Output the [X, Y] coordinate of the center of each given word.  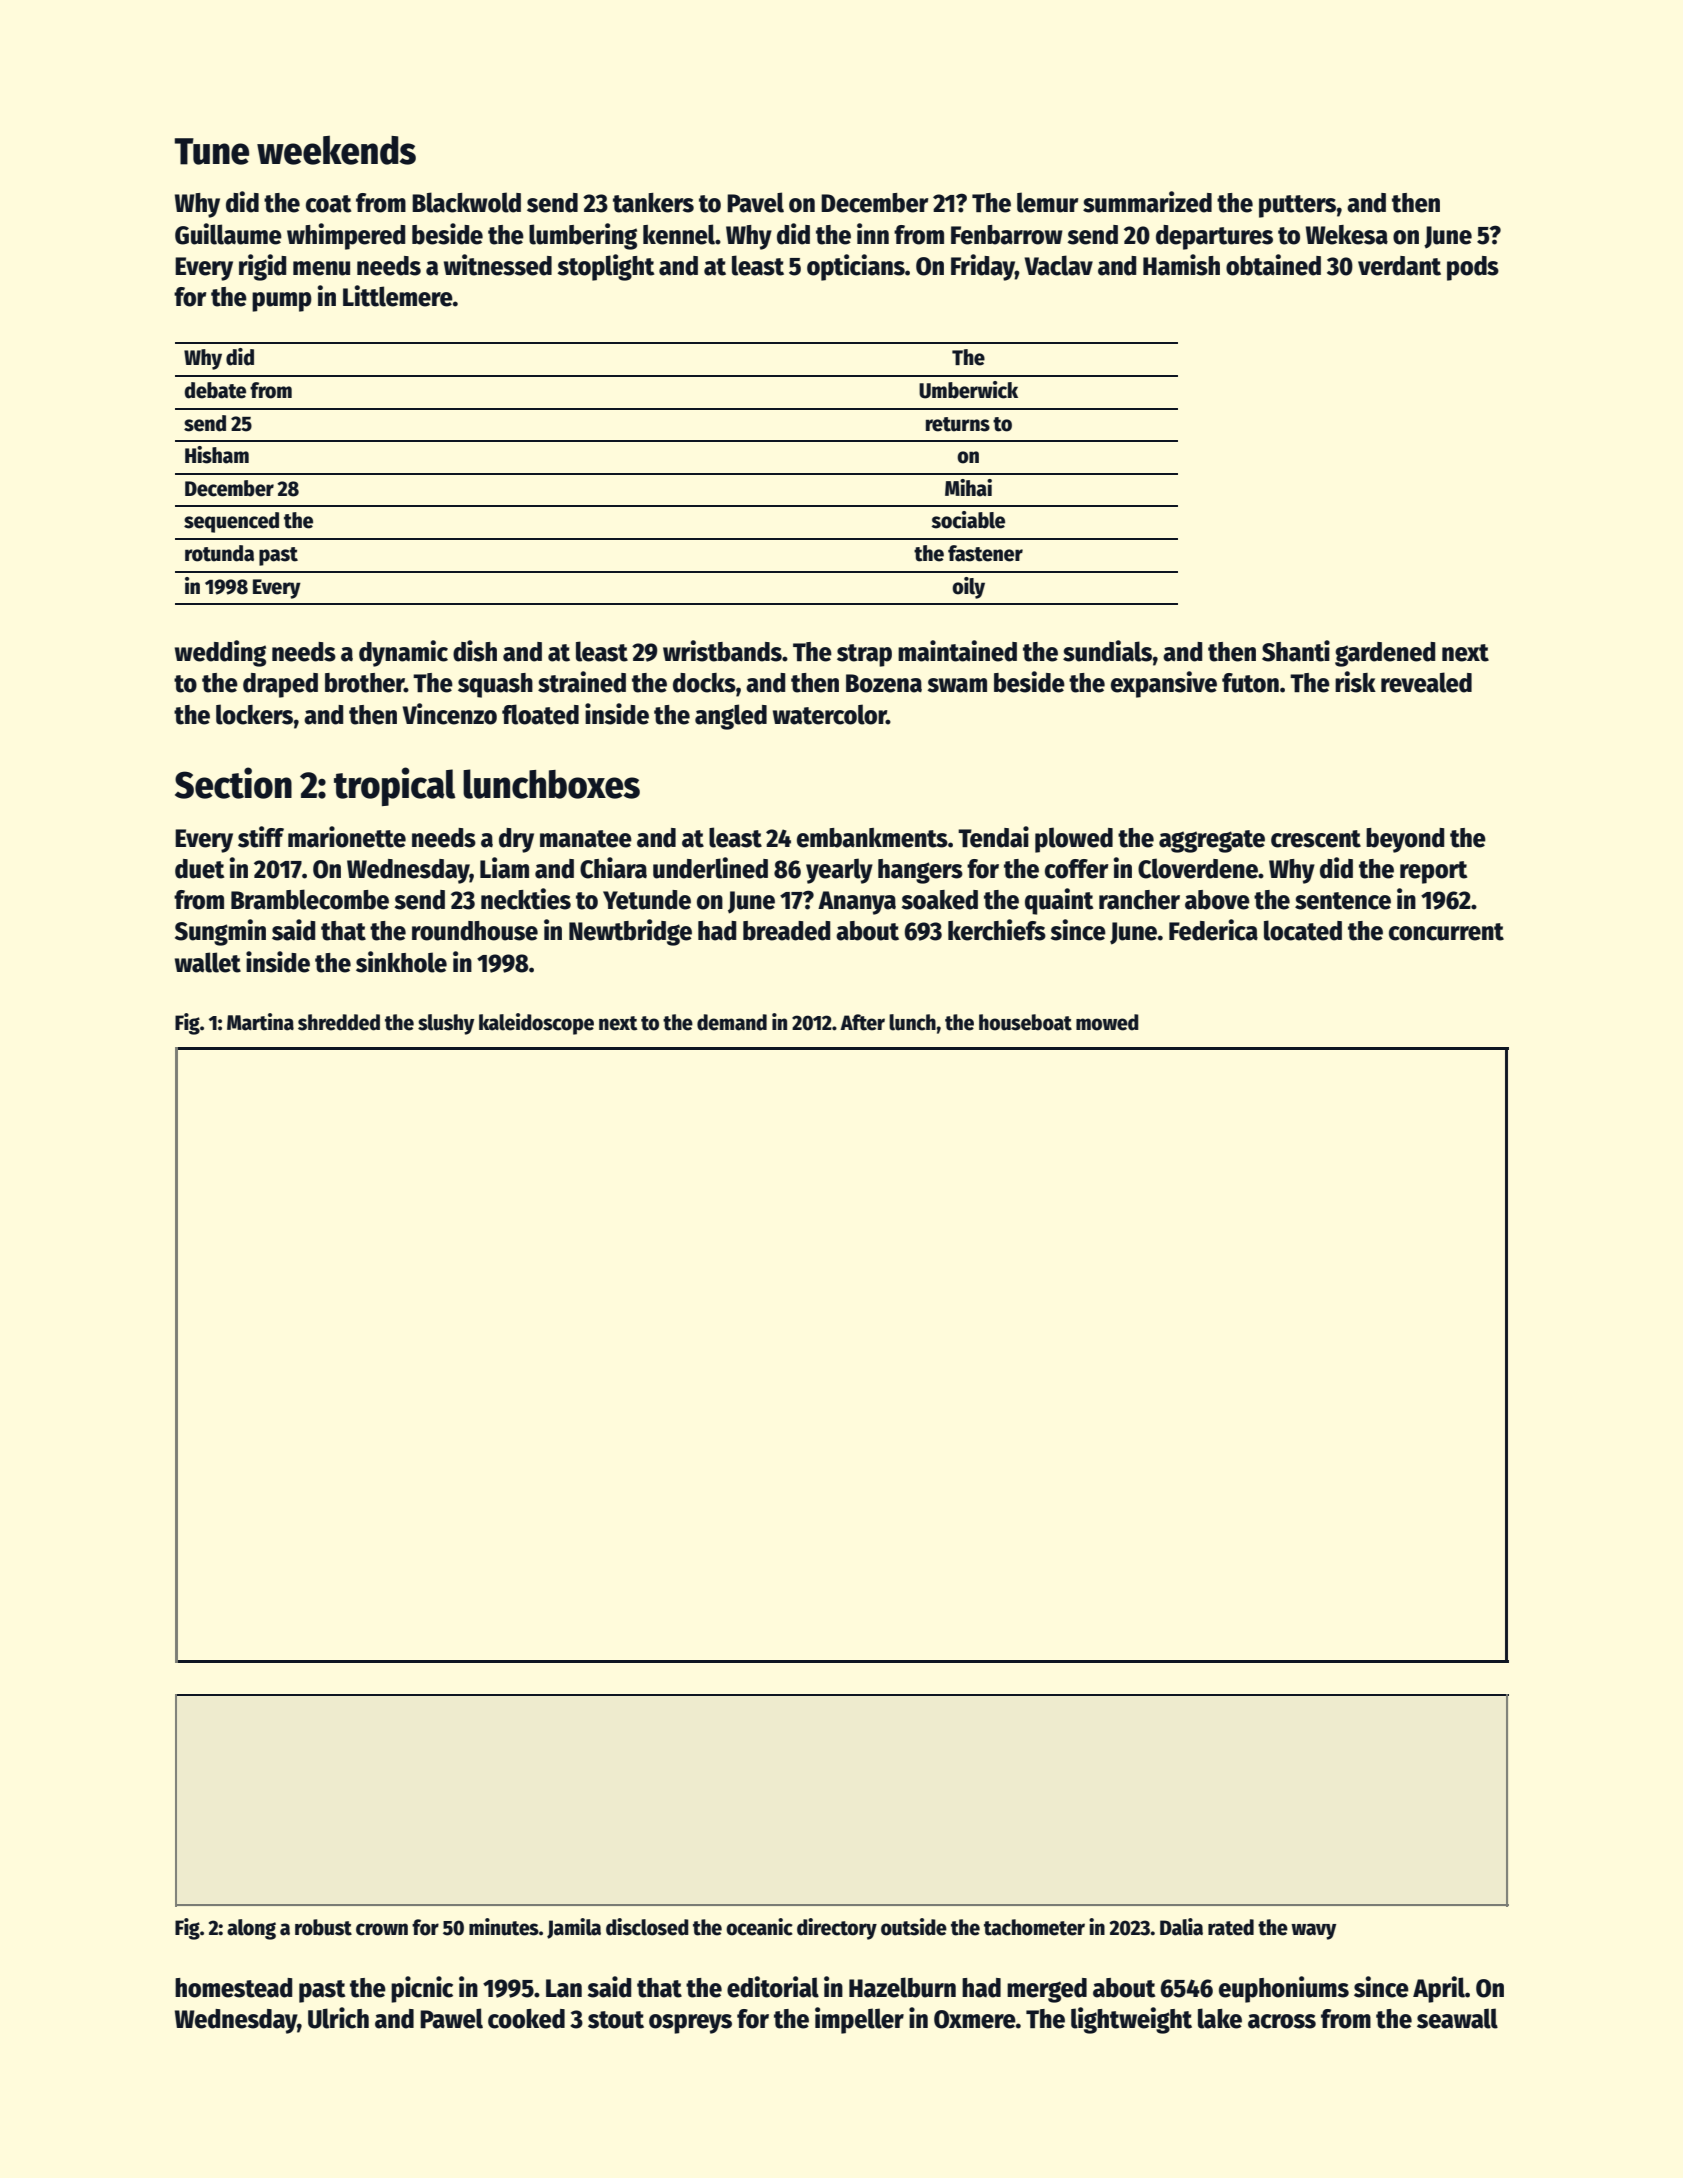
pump [282, 302]
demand [732, 1022]
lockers [254, 714]
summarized [1147, 202]
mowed [1107, 1022]
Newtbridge [630, 932]
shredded [339, 1022]
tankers [653, 203]
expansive [1164, 684]
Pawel [451, 2018]
